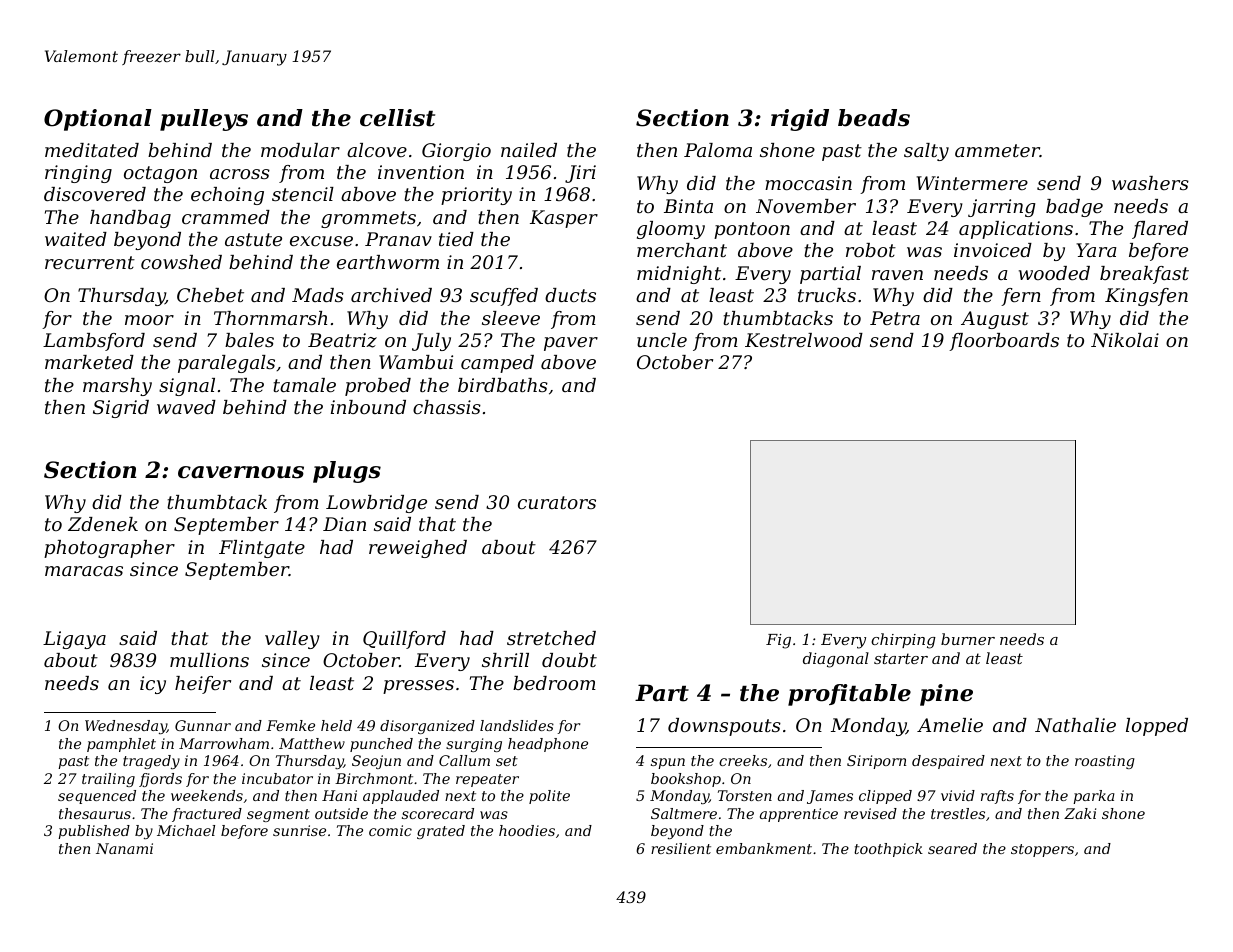 Image resolution: width=1233 pixels, height=952 pixels. What do you see at coordinates (368, 407) in the page?
I see `inbound` at bounding box center [368, 407].
